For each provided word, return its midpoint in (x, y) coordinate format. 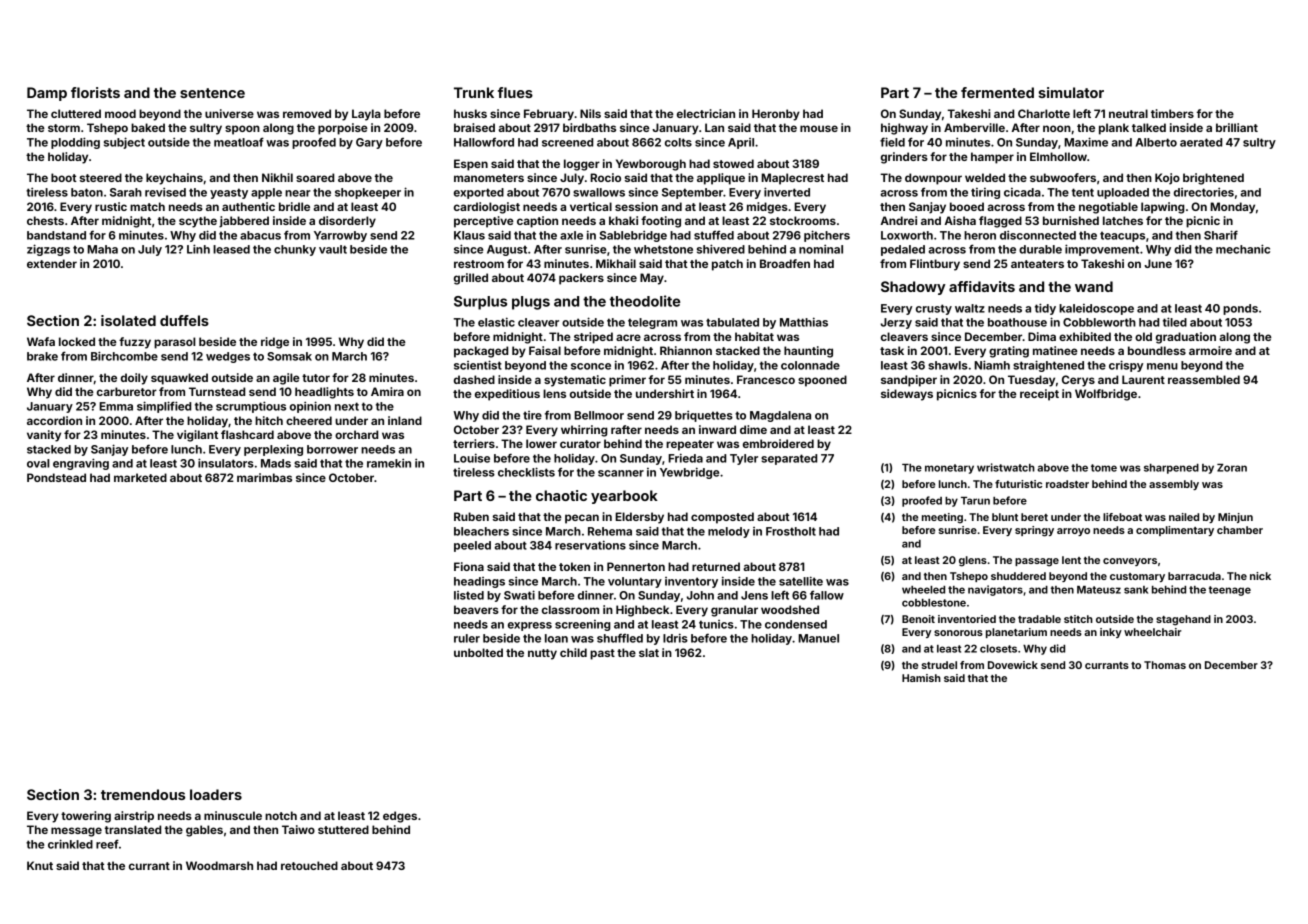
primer (627, 381)
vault (333, 249)
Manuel (818, 638)
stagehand (1183, 620)
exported (479, 193)
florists (95, 92)
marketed (140, 477)
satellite (801, 581)
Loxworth (907, 235)
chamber (1240, 530)
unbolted (478, 652)
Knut (40, 865)
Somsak (289, 356)
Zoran (1232, 468)
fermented (997, 92)
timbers (1172, 113)
